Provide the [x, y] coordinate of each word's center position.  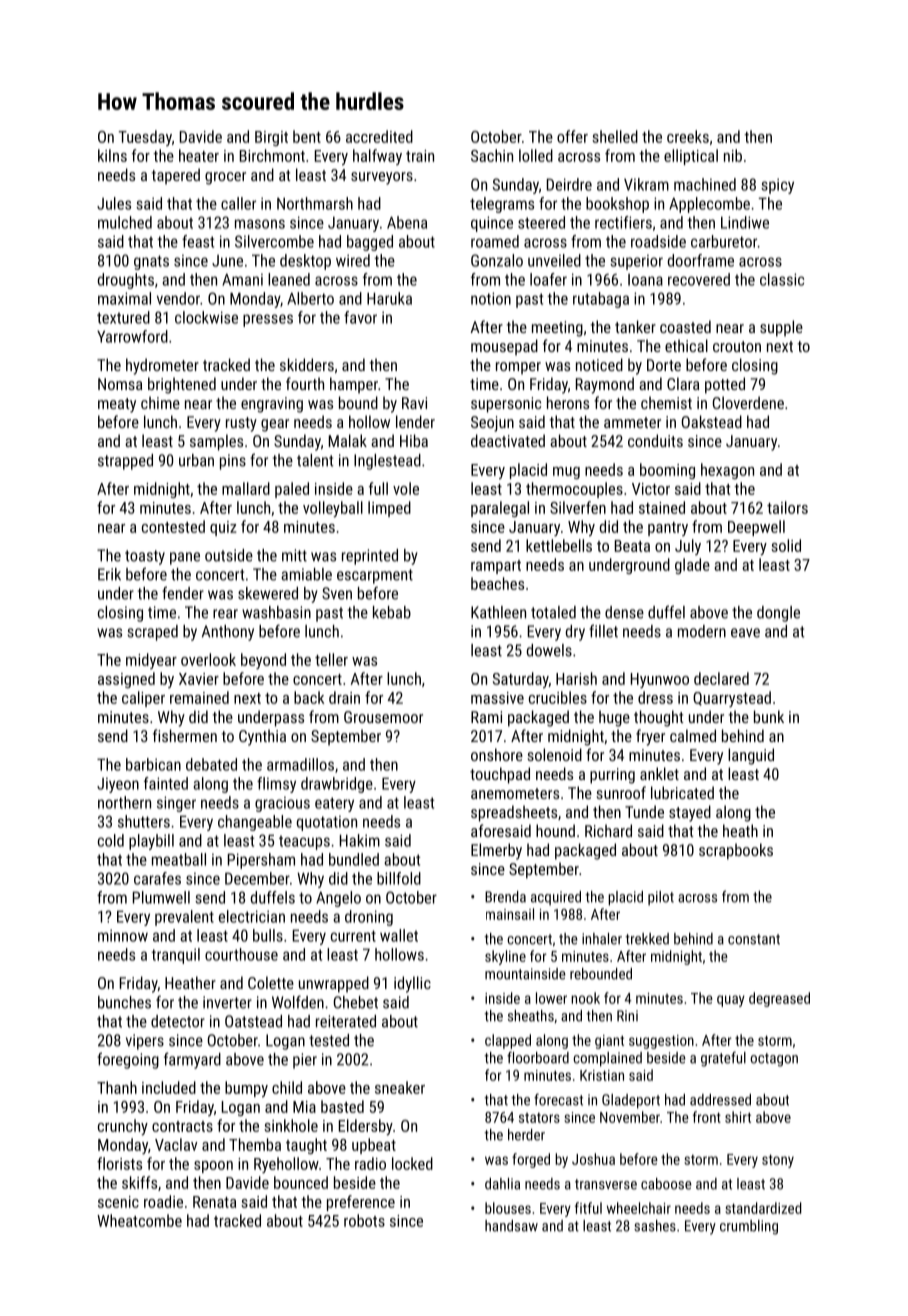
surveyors [382, 178]
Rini [627, 1016]
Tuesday [145, 138]
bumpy [246, 1089]
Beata [632, 546]
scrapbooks [736, 851]
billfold [399, 878]
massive [497, 698]
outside [229, 555]
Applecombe [709, 205]
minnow [123, 935]
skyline [505, 957]
